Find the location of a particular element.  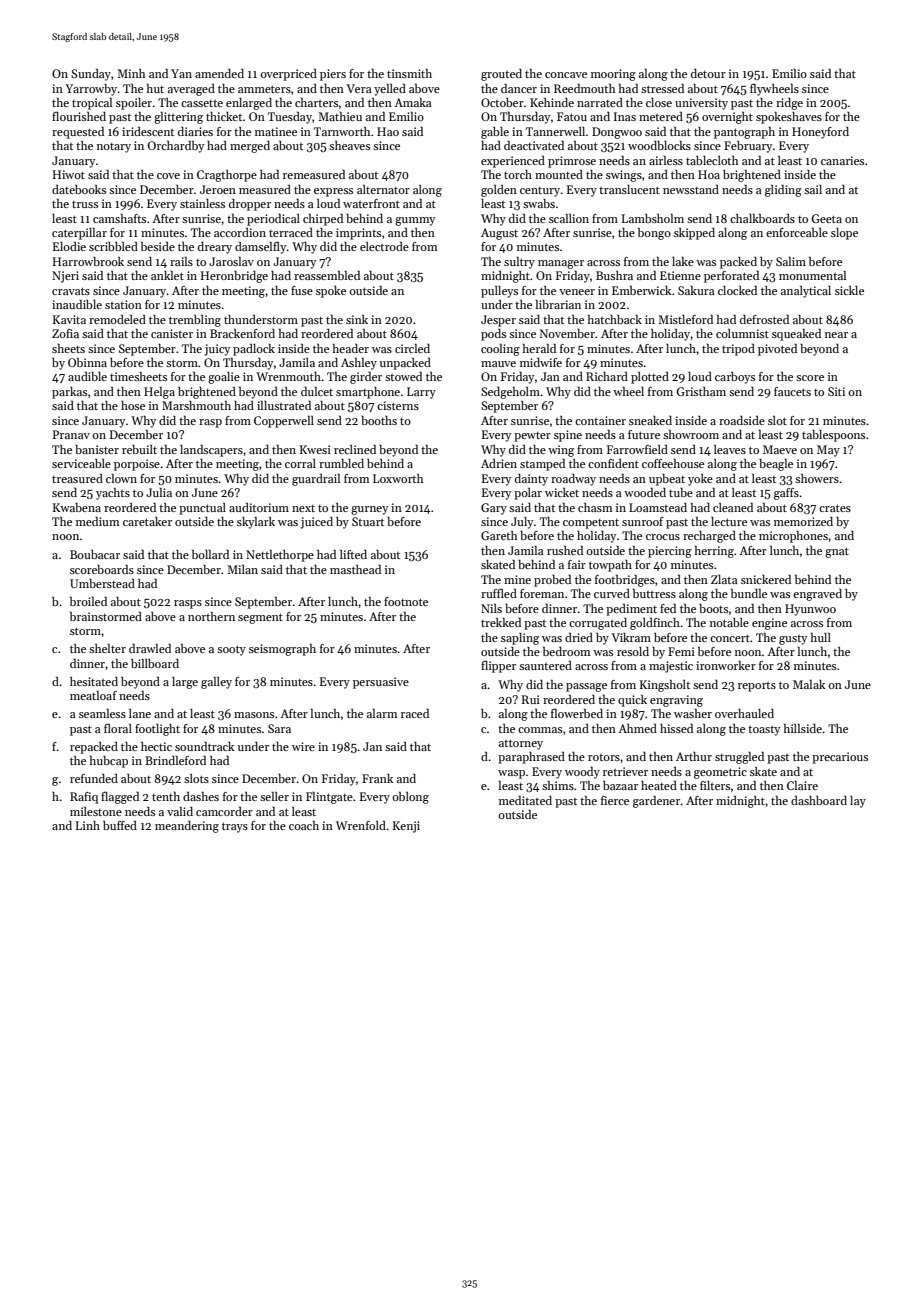

tinsmith is located at coordinates (409, 73).
